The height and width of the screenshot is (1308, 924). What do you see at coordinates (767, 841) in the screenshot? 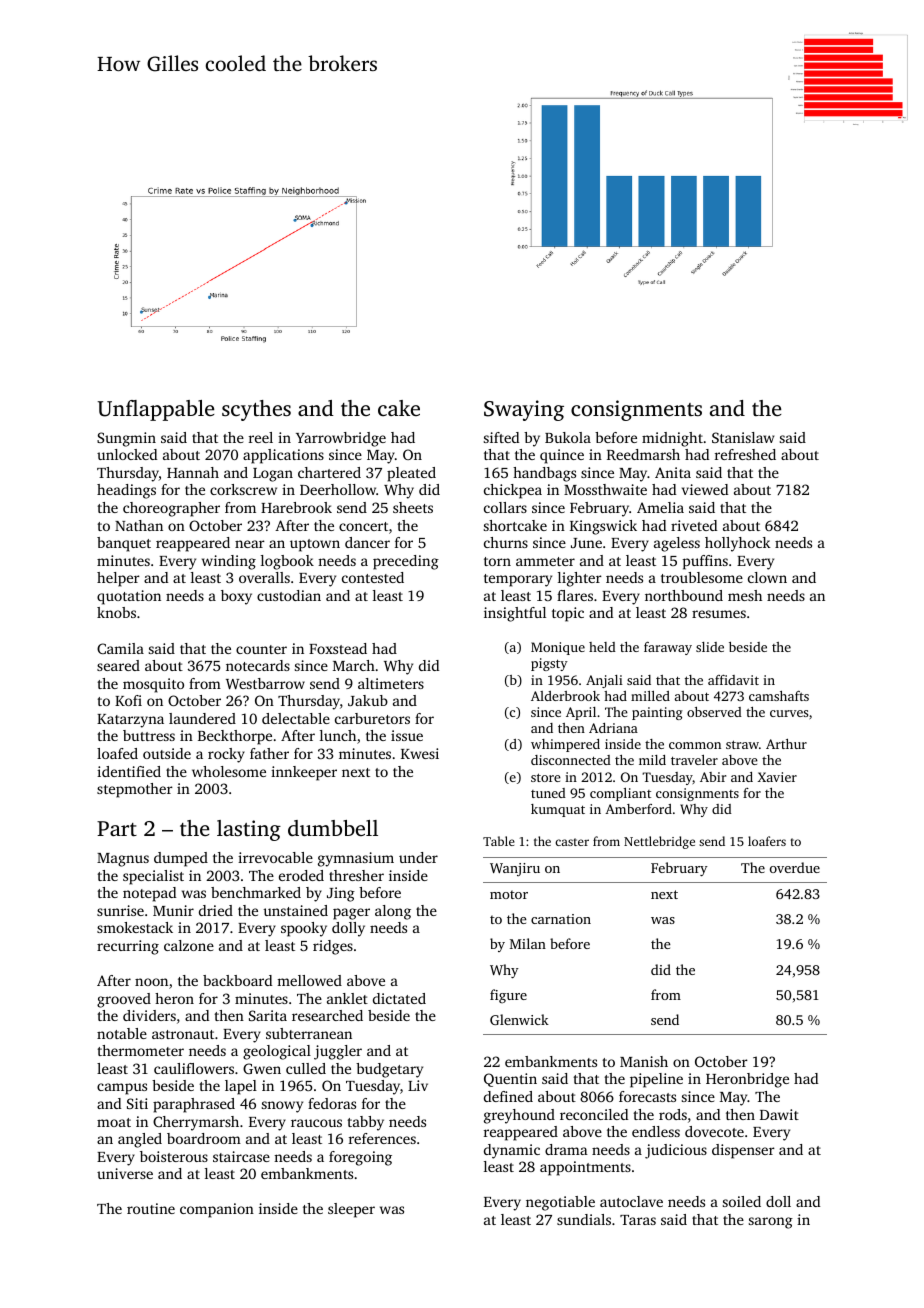
I see `loafers` at bounding box center [767, 841].
